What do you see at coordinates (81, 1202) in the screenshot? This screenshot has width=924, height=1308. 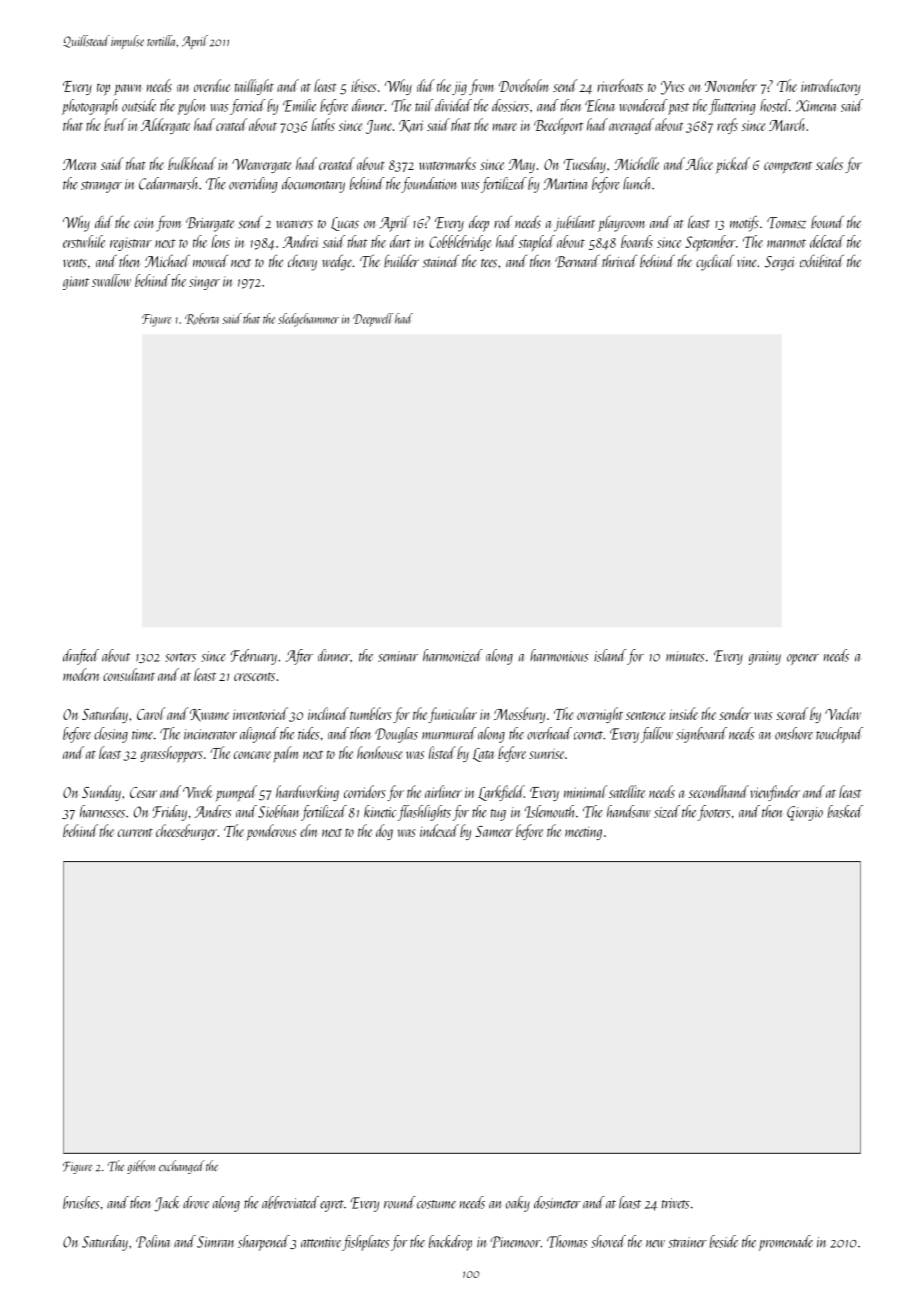 I see `brushes` at bounding box center [81, 1202].
